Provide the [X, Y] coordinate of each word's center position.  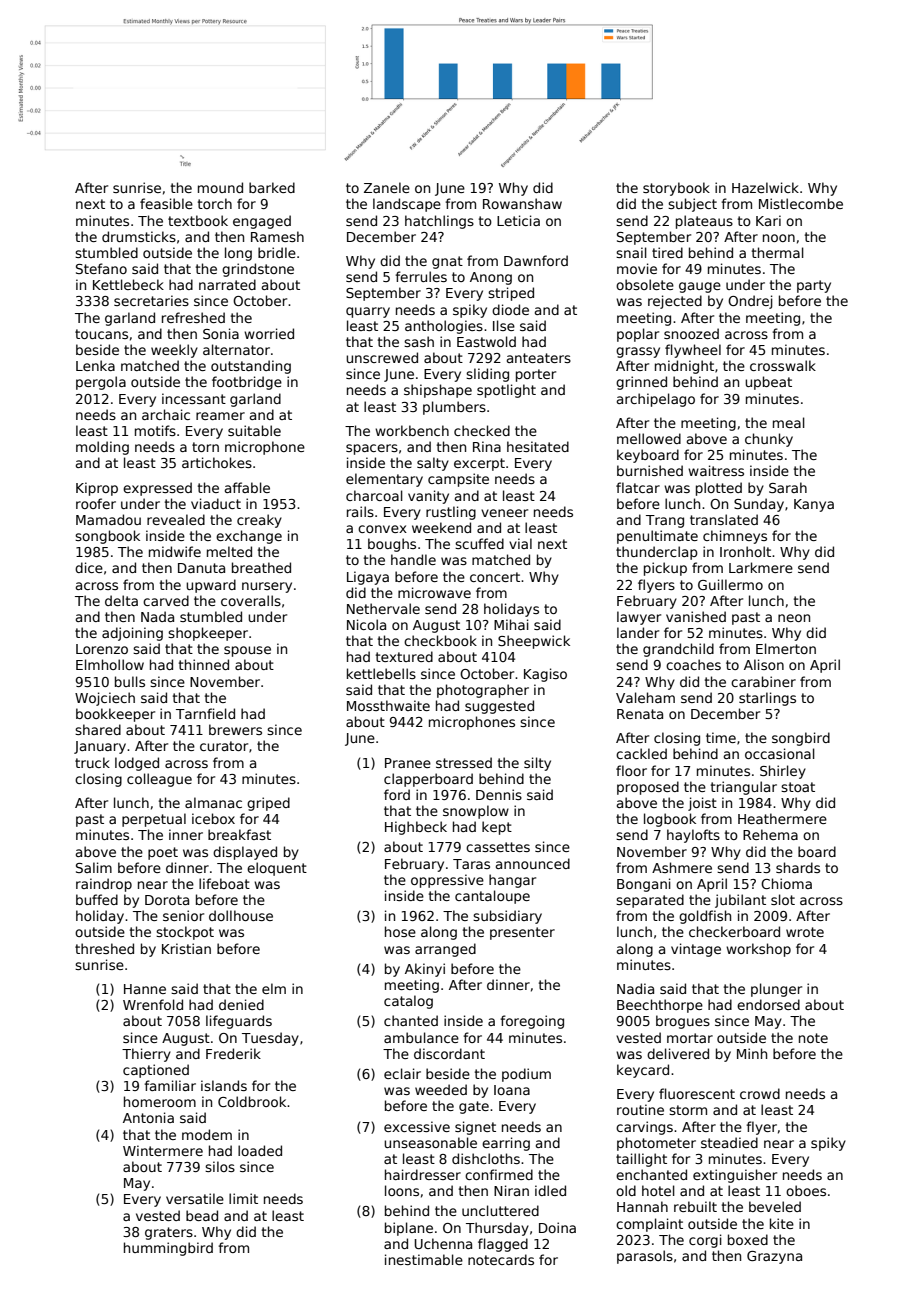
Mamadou [108, 519]
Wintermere [163, 1150]
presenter [522, 933]
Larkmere [761, 567]
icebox [213, 818]
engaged [262, 222]
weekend [441, 527]
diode [510, 309]
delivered [678, 1053]
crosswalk [783, 365]
